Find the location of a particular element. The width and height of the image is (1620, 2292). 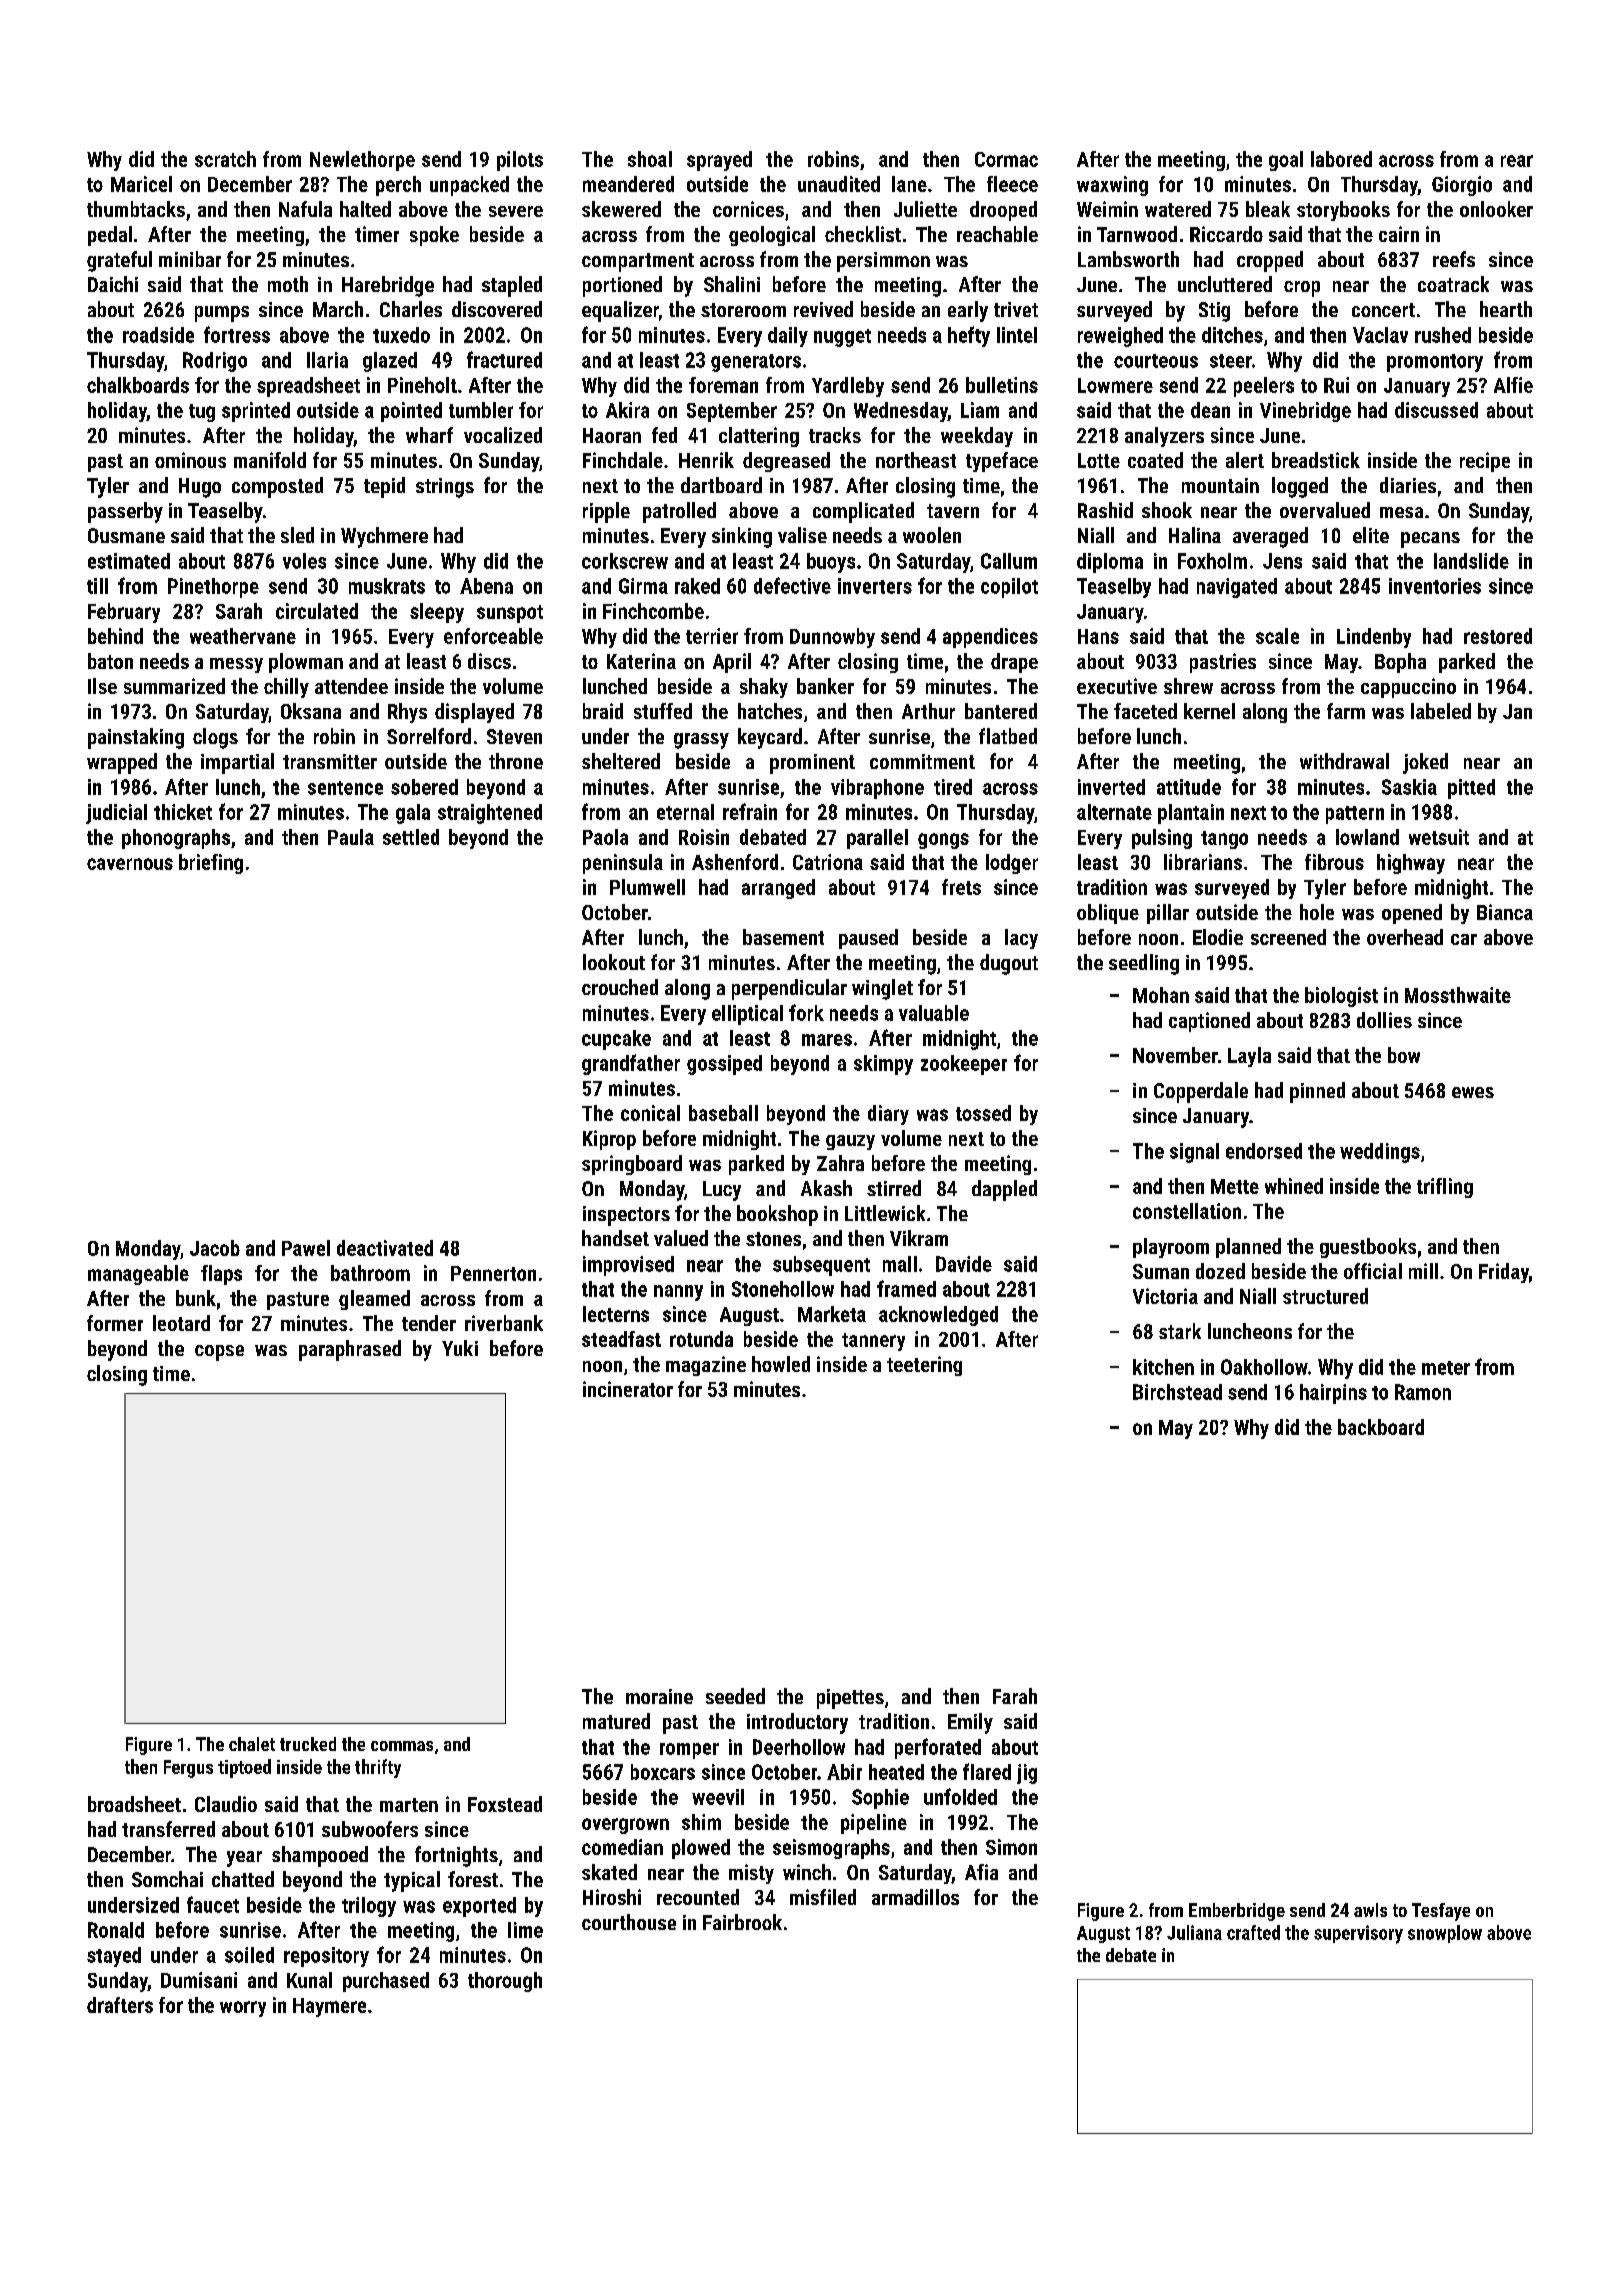

rear is located at coordinates (1517, 161).
